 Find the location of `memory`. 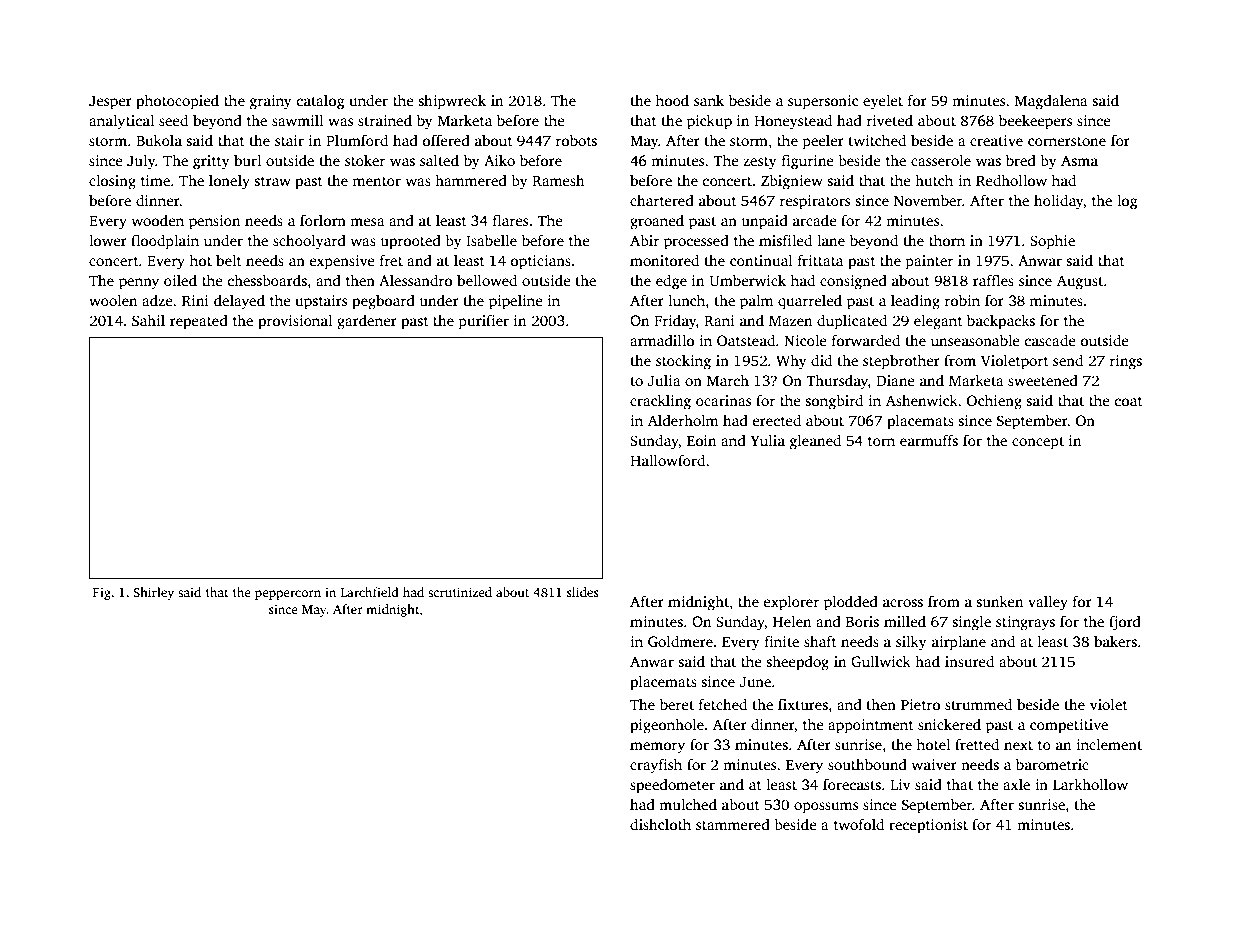

memory is located at coordinates (657, 748).
